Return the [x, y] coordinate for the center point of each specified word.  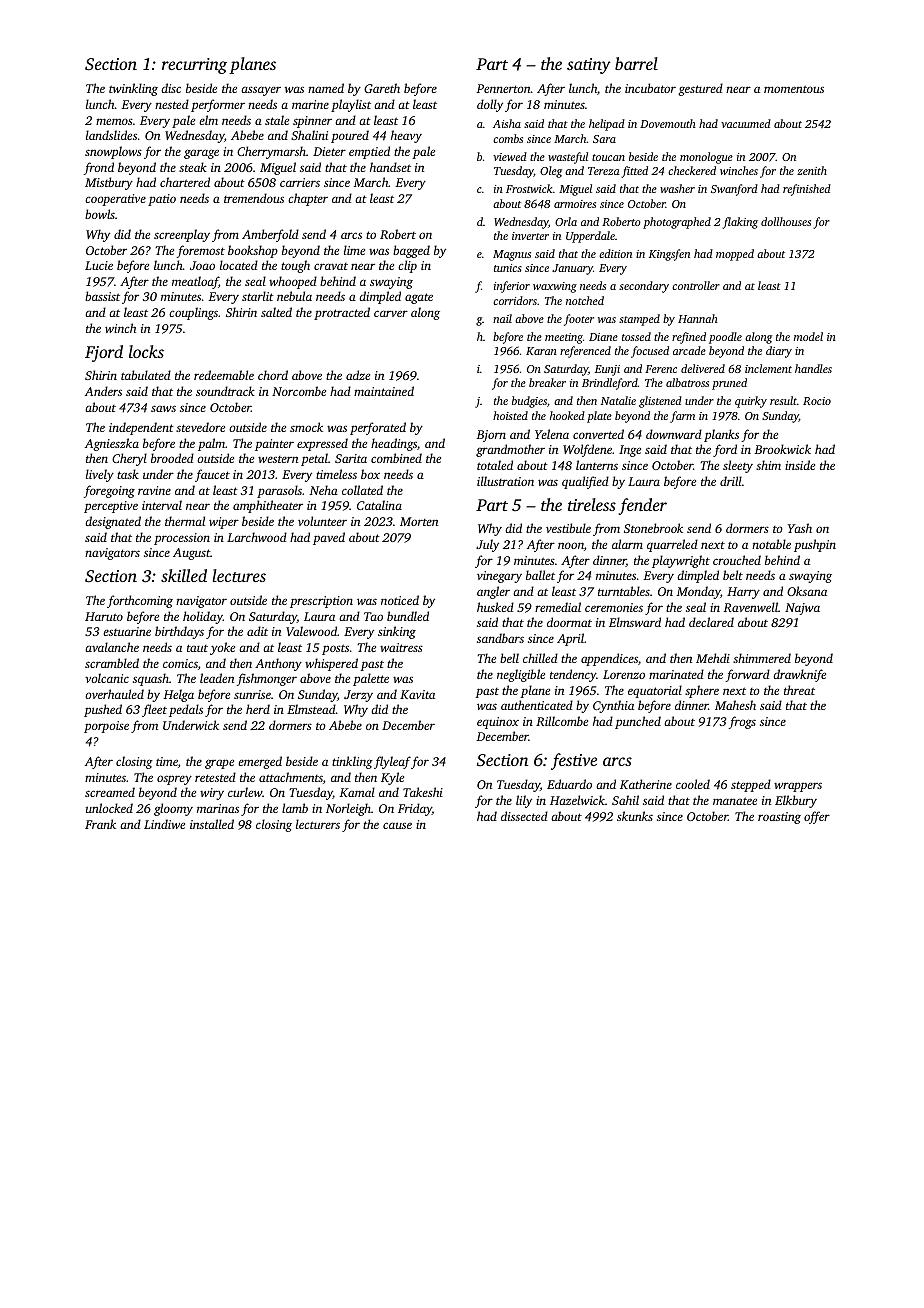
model [808, 336]
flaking [740, 223]
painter [274, 445]
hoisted [510, 415]
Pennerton [503, 88]
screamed [110, 792]
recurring [194, 66]
